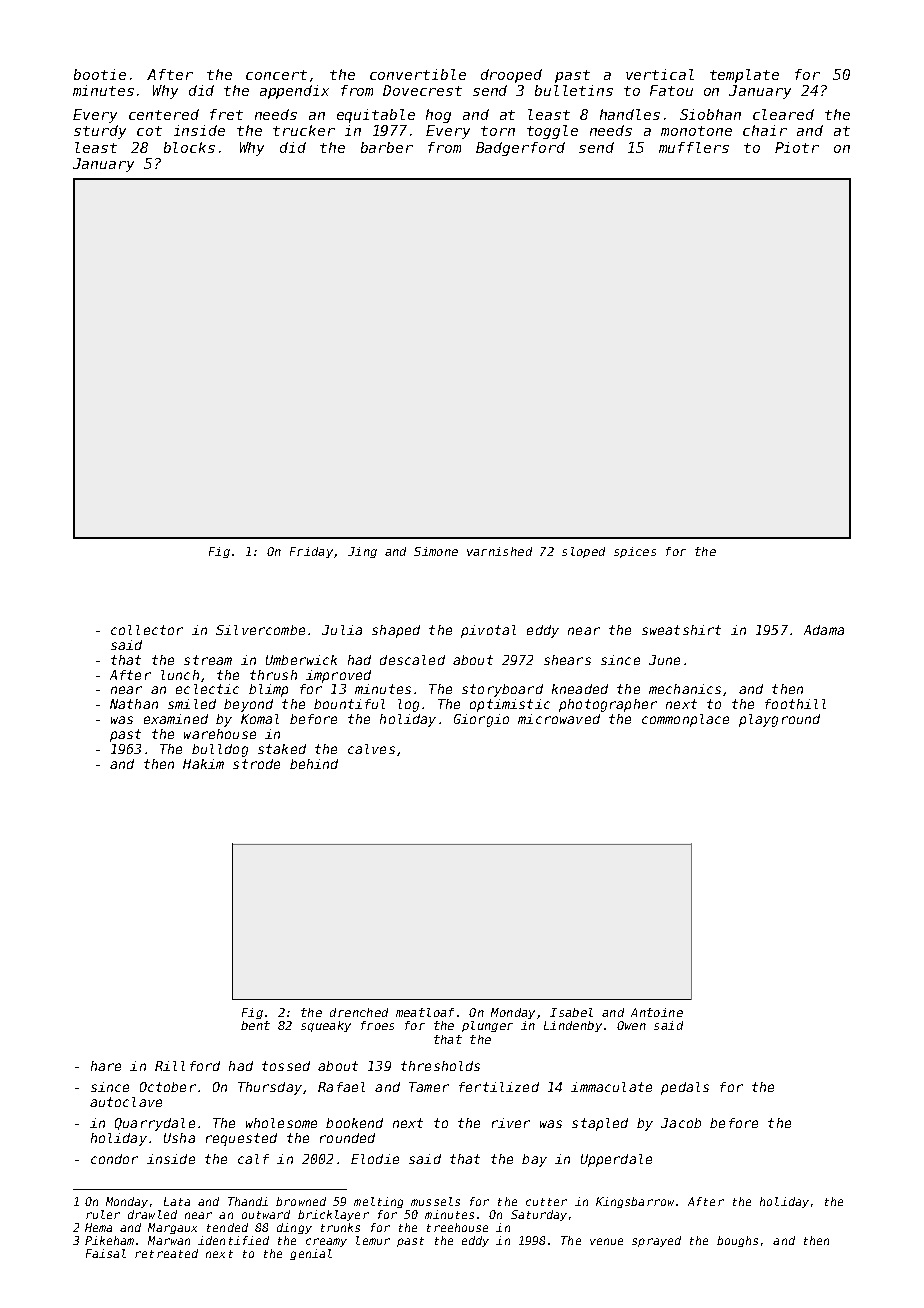 The width and height of the page is (924, 1308). Describe the element at coordinates (311, 1254) in the page. I see `genial` at that location.
